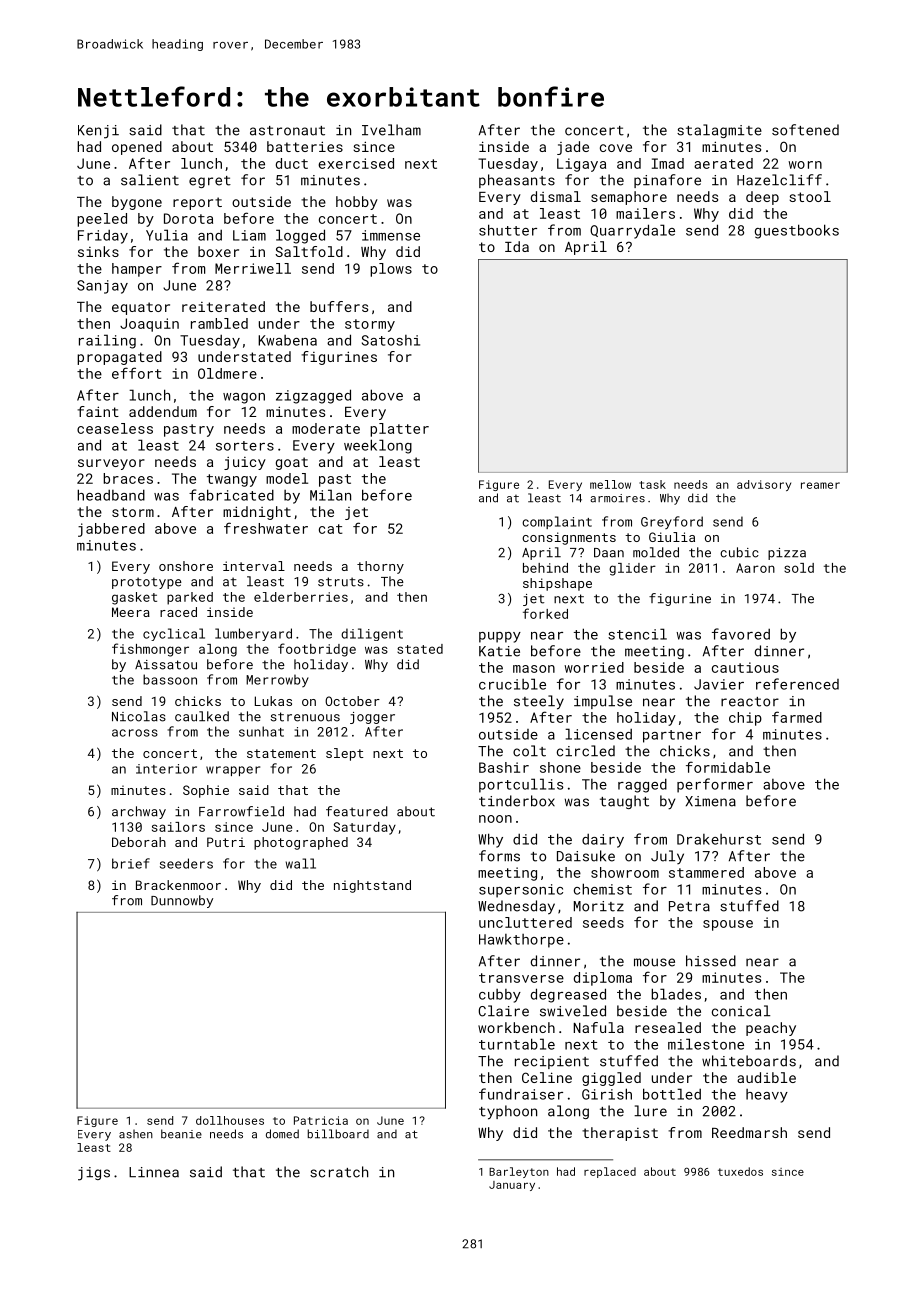  What do you see at coordinates (521, 941) in the page?
I see `Hawkthorpe` at bounding box center [521, 941].
